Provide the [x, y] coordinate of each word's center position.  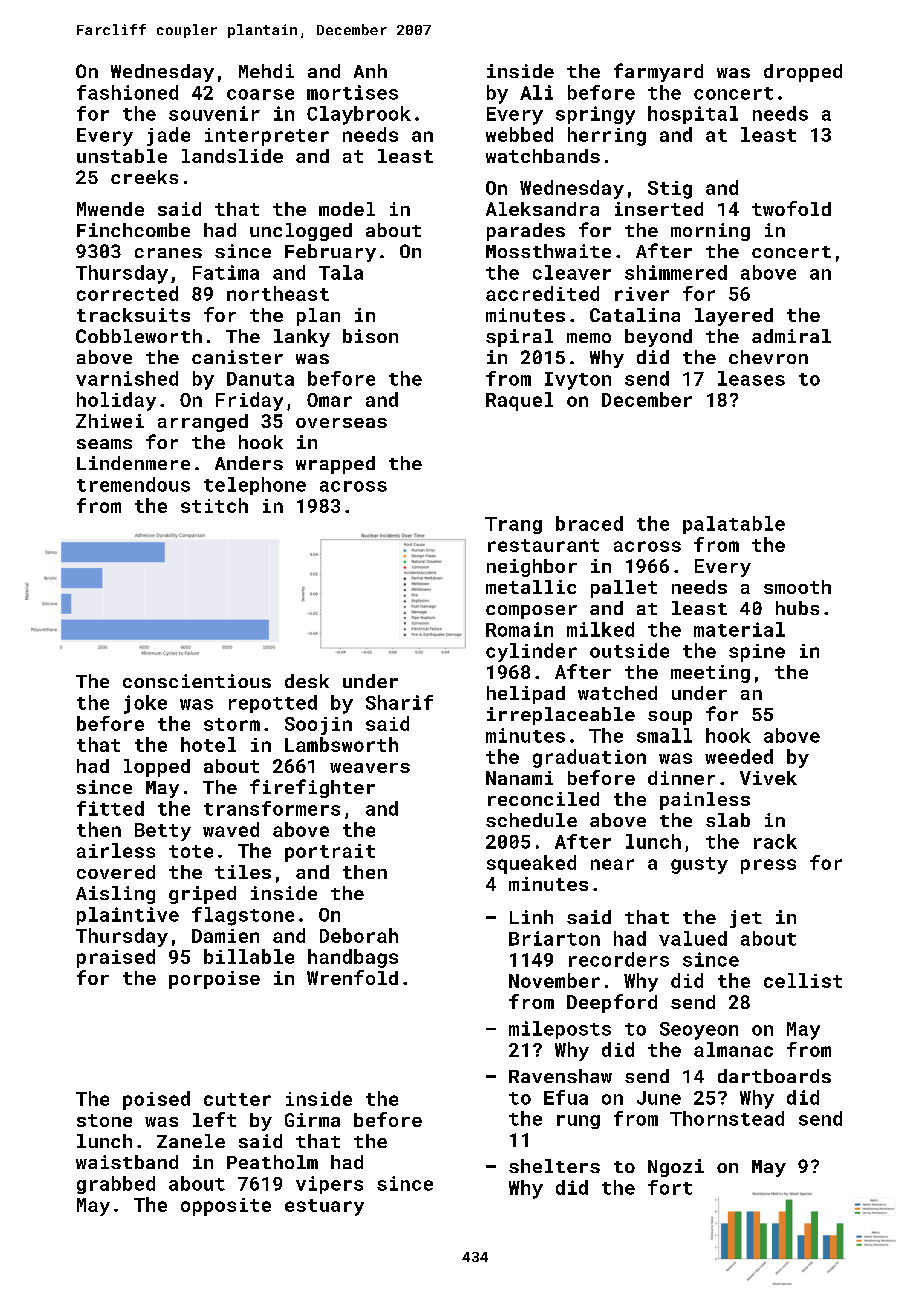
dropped [803, 73]
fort [670, 1187]
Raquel [519, 401]
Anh [370, 71]
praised [116, 958]
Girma [312, 1120]
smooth [797, 587]
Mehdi [266, 71]
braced [589, 523]
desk [307, 681]
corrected [127, 293]
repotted [273, 704]
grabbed [116, 1185]
